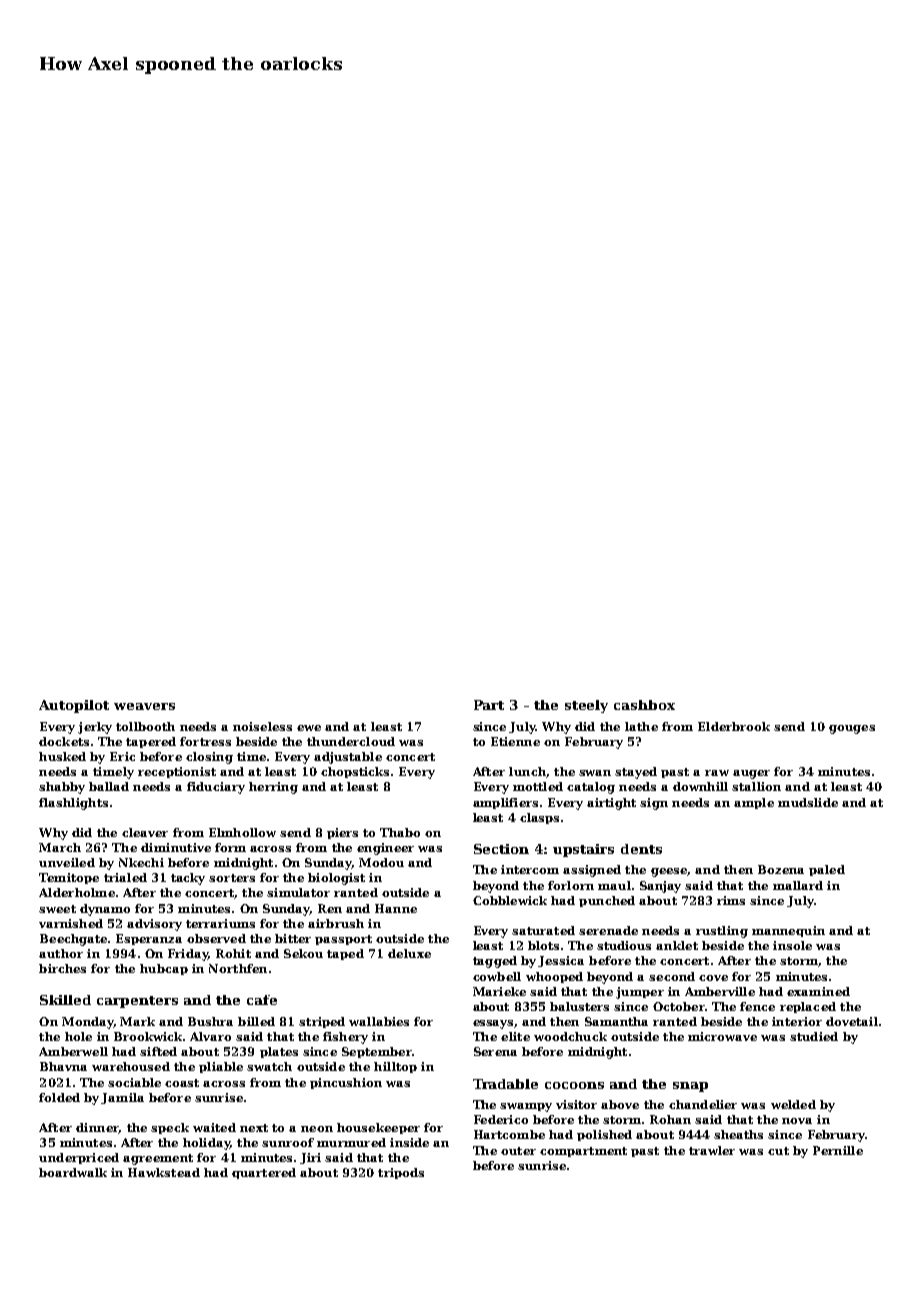 This image has width=924, height=1308. I want to click on Section, so click(501, 849).
